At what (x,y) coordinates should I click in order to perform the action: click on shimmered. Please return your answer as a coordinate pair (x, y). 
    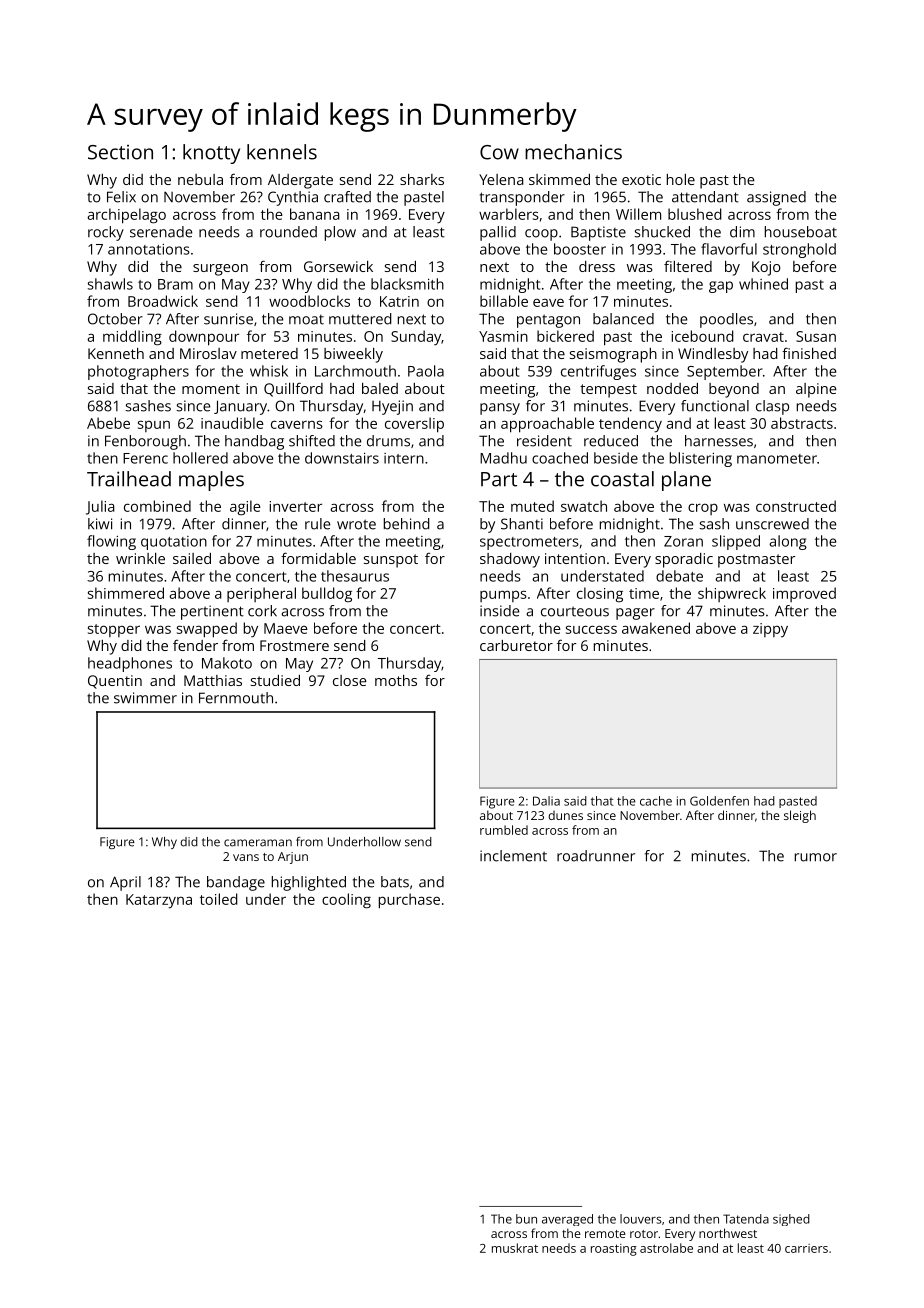
    Looking at the image, I should click on (126, 593).
